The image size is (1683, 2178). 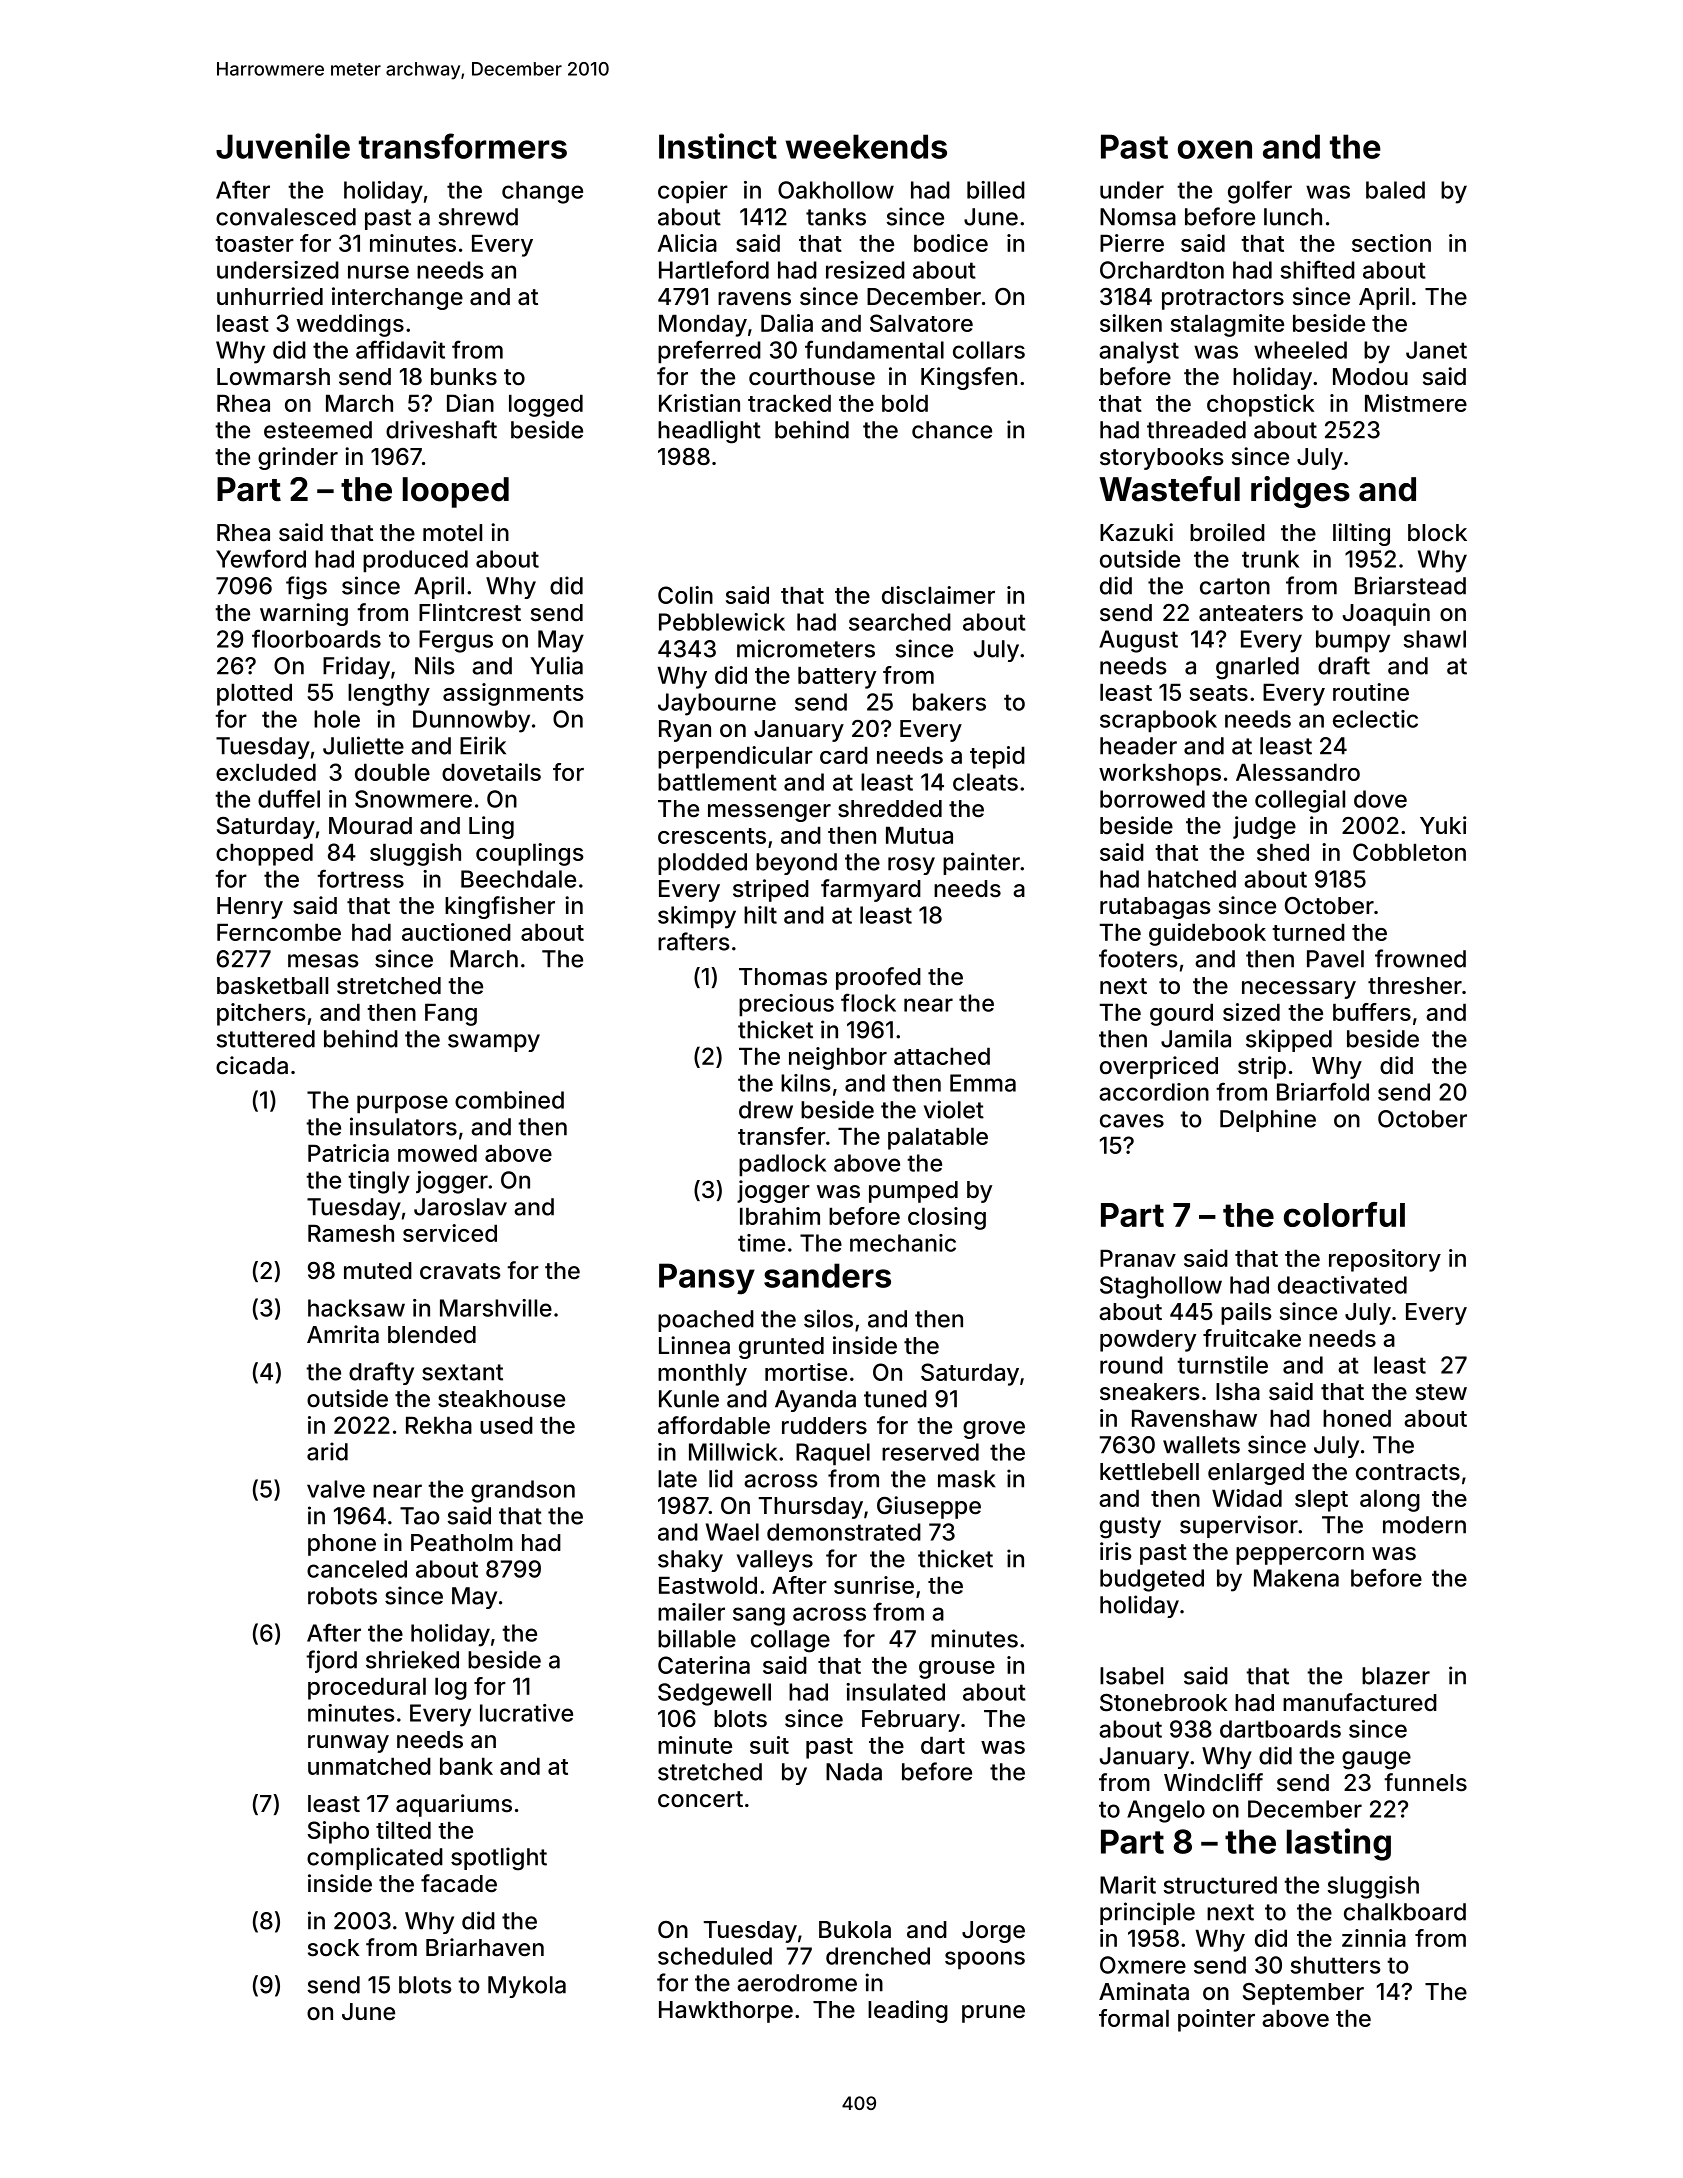 What do you see at coordinates (769, 1745) in the screenshot?
I see `suit` at bounding box center [769, 1745].
